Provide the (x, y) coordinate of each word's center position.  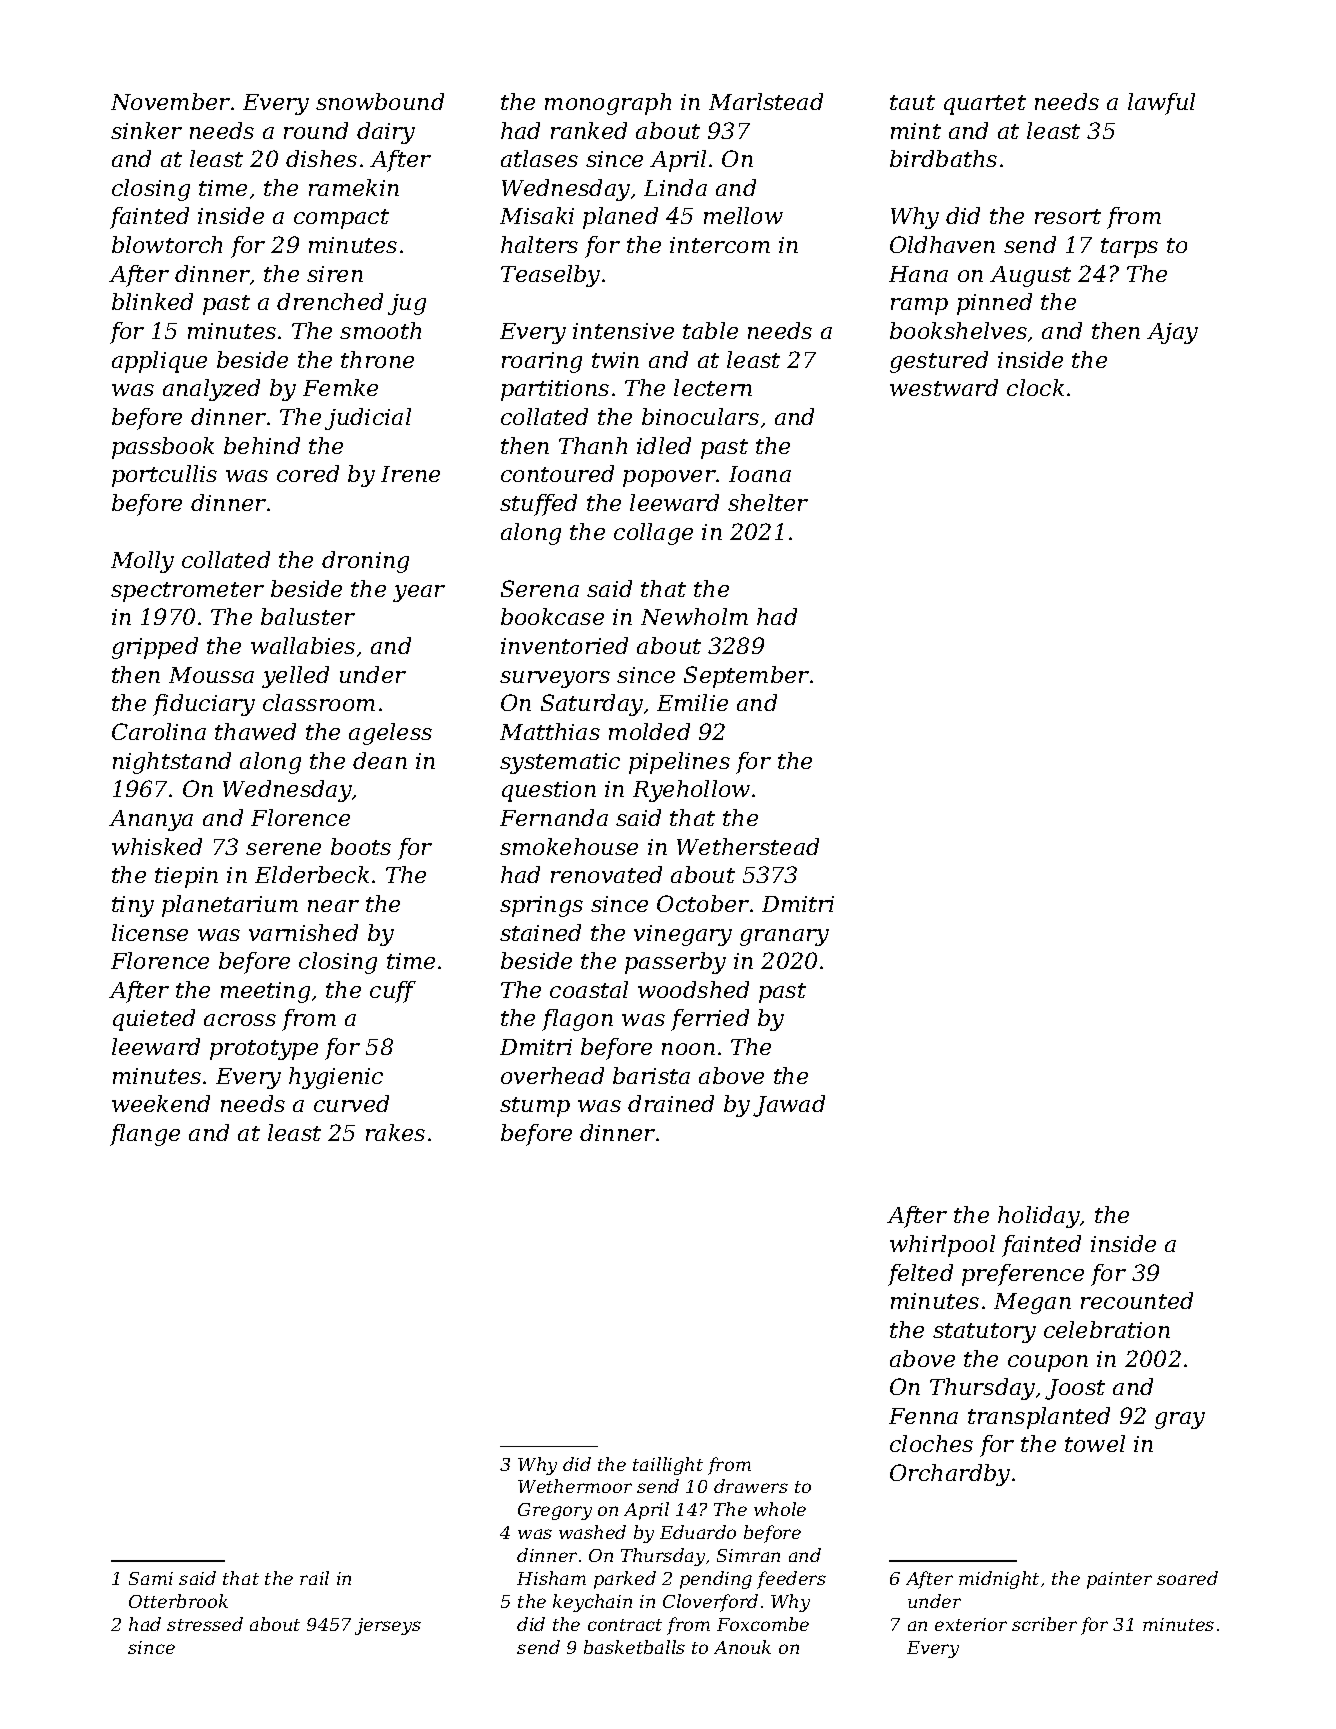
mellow (743, 215)
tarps (1129, 248)
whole (780, 1509)
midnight (999, 1580)
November (170, 101)
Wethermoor (575, 1486)
